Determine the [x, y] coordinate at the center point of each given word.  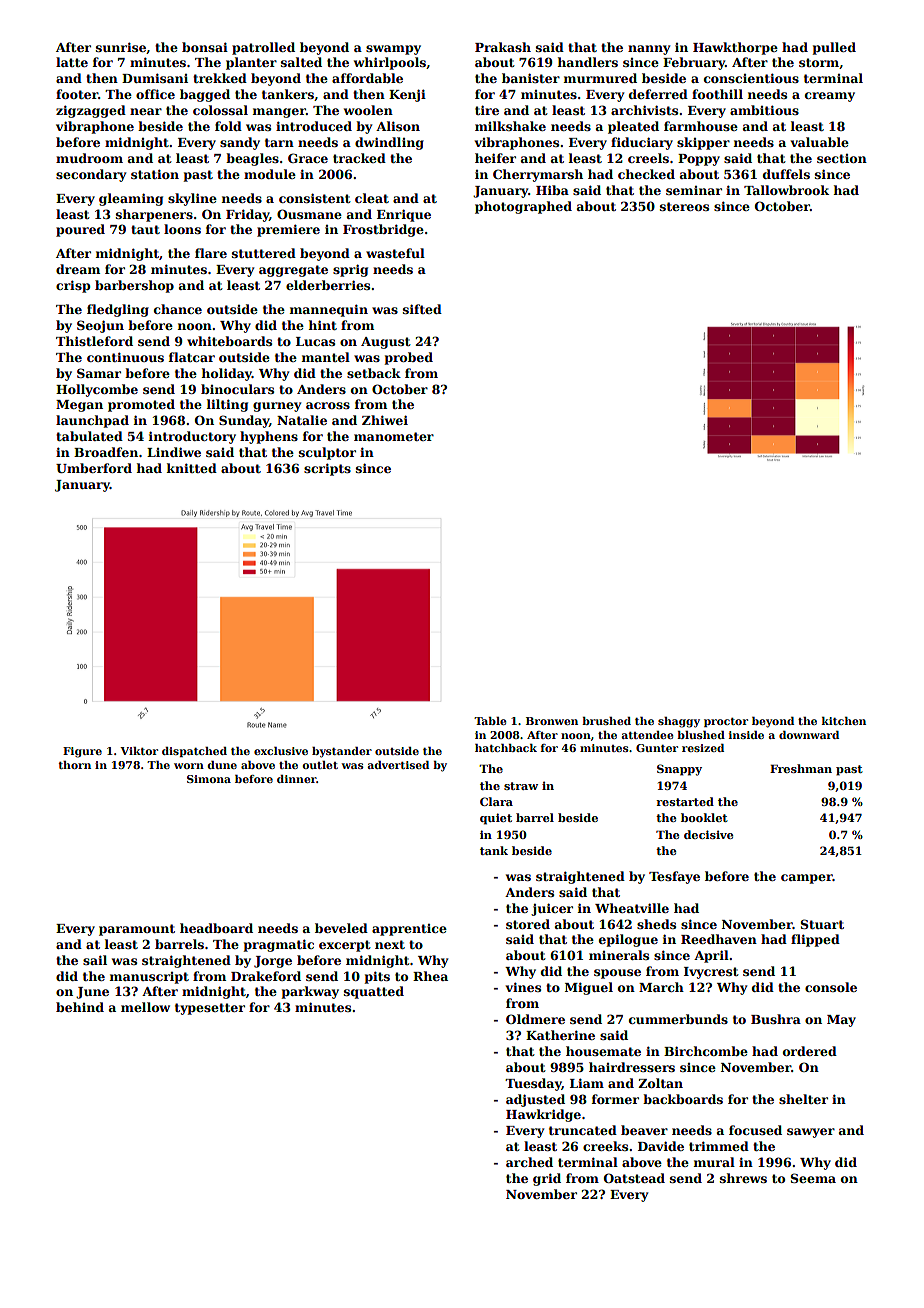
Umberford [94, 468]
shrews [743, 1178]
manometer [394, 436]
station [155, 174]
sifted [422, 309]
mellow [145, 1007]
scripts [327, 469]
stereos [684, 206]
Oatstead [634, 1178]
